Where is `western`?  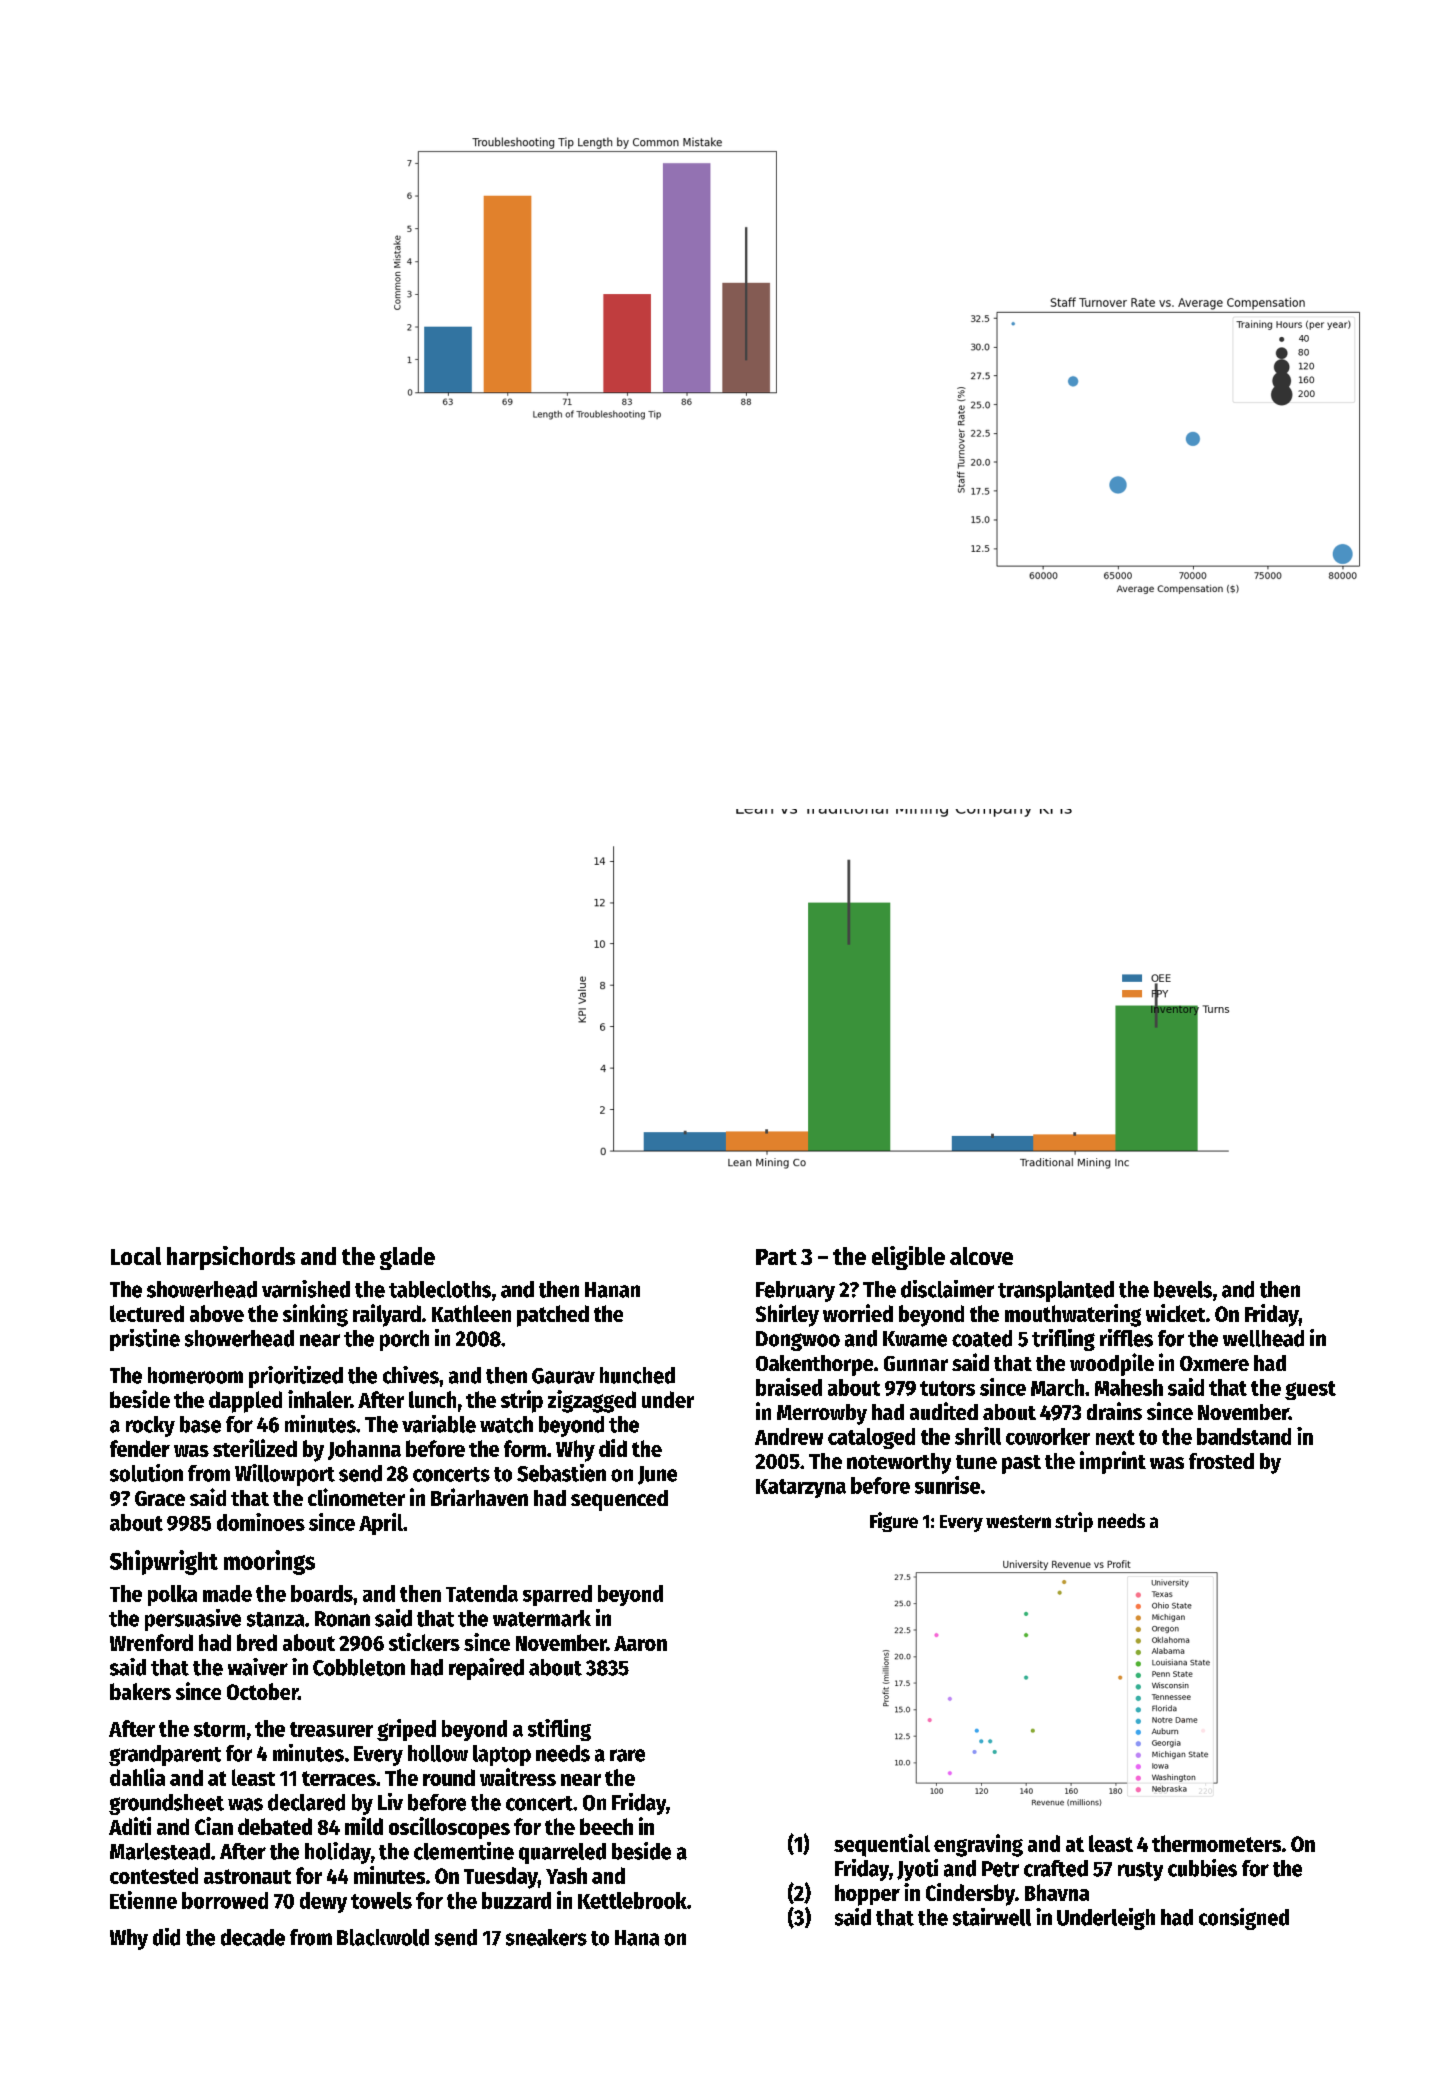
western is located at coordinates (1018, 1521).
